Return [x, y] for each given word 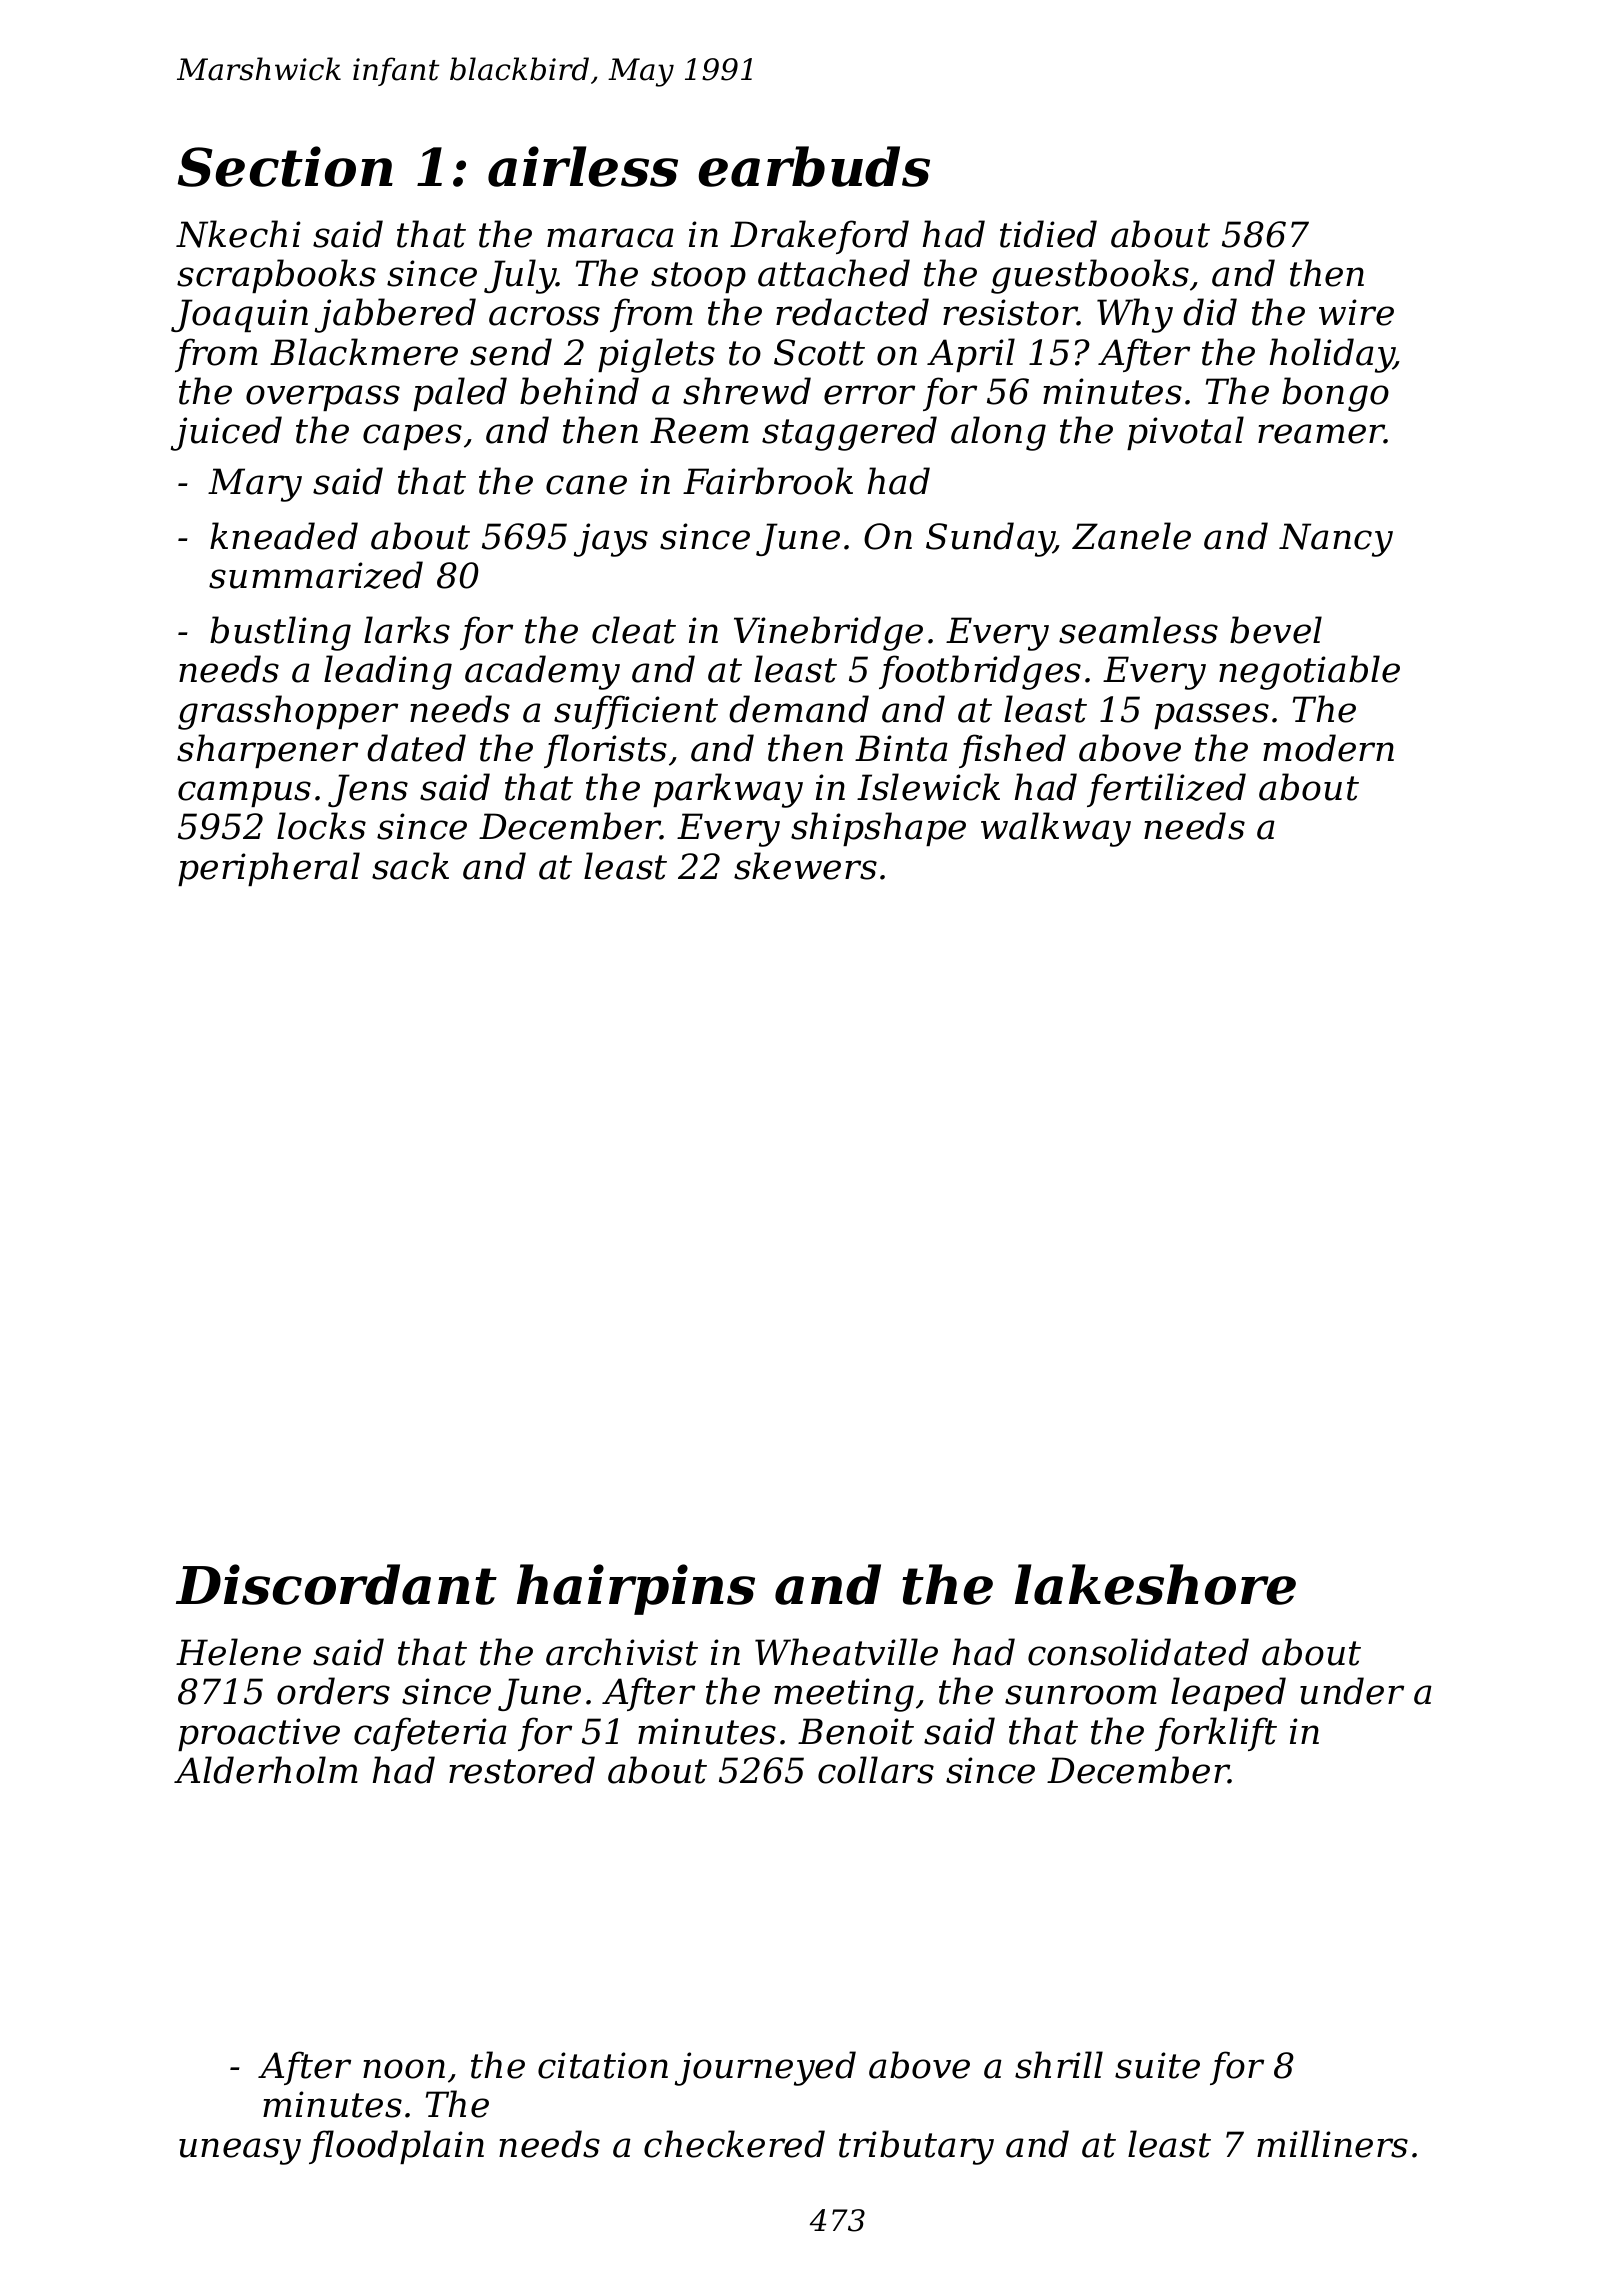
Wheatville [846, 1652]
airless [583, 166]
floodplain [396, 2147]
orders [333, 1691]
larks [407, 630]
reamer [1321, 434]
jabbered [395, 315]
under [1352, 1691]
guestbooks [1090, 276]
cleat [634, 630]
